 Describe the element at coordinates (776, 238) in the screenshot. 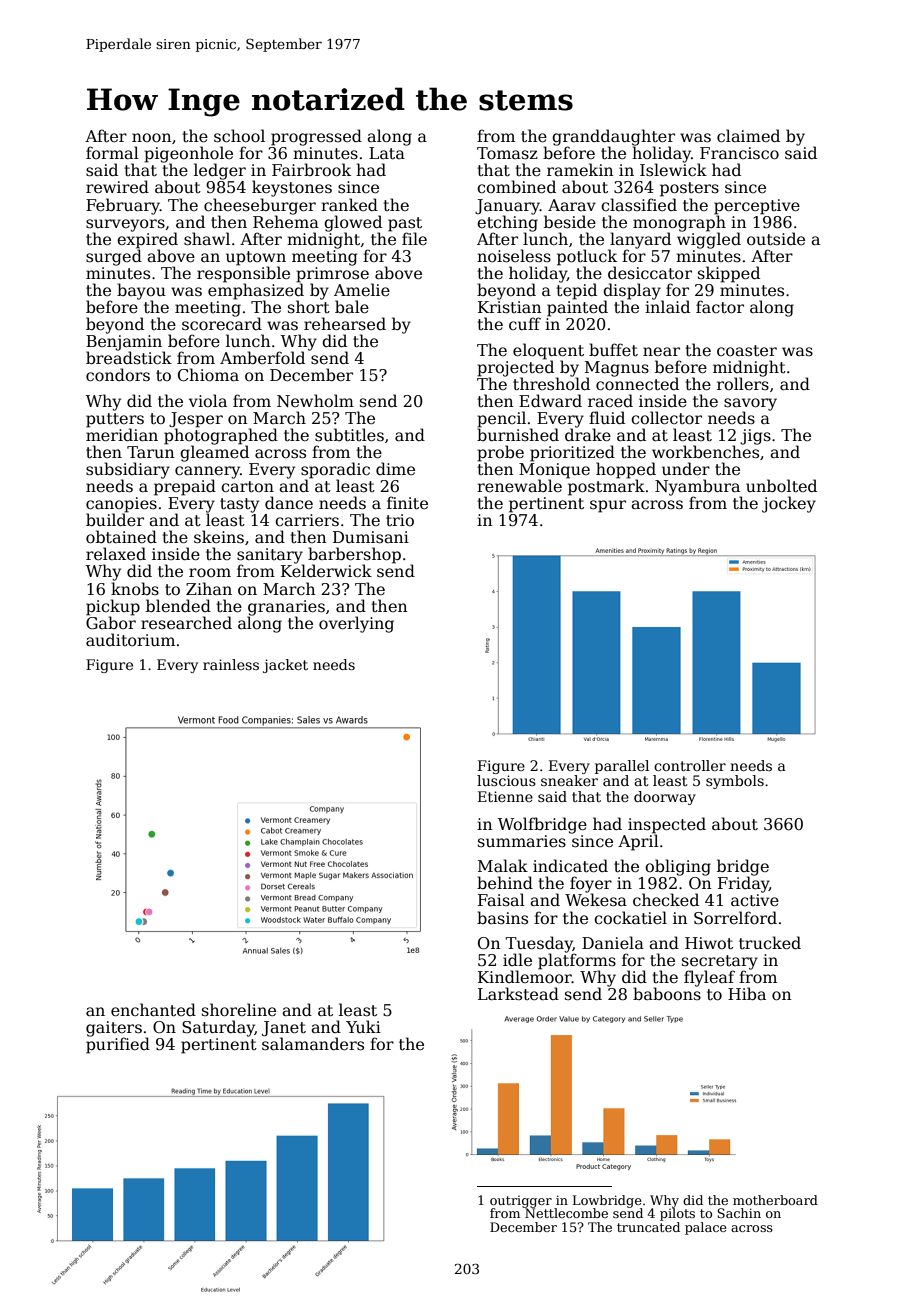

I see `outside` at that location.
